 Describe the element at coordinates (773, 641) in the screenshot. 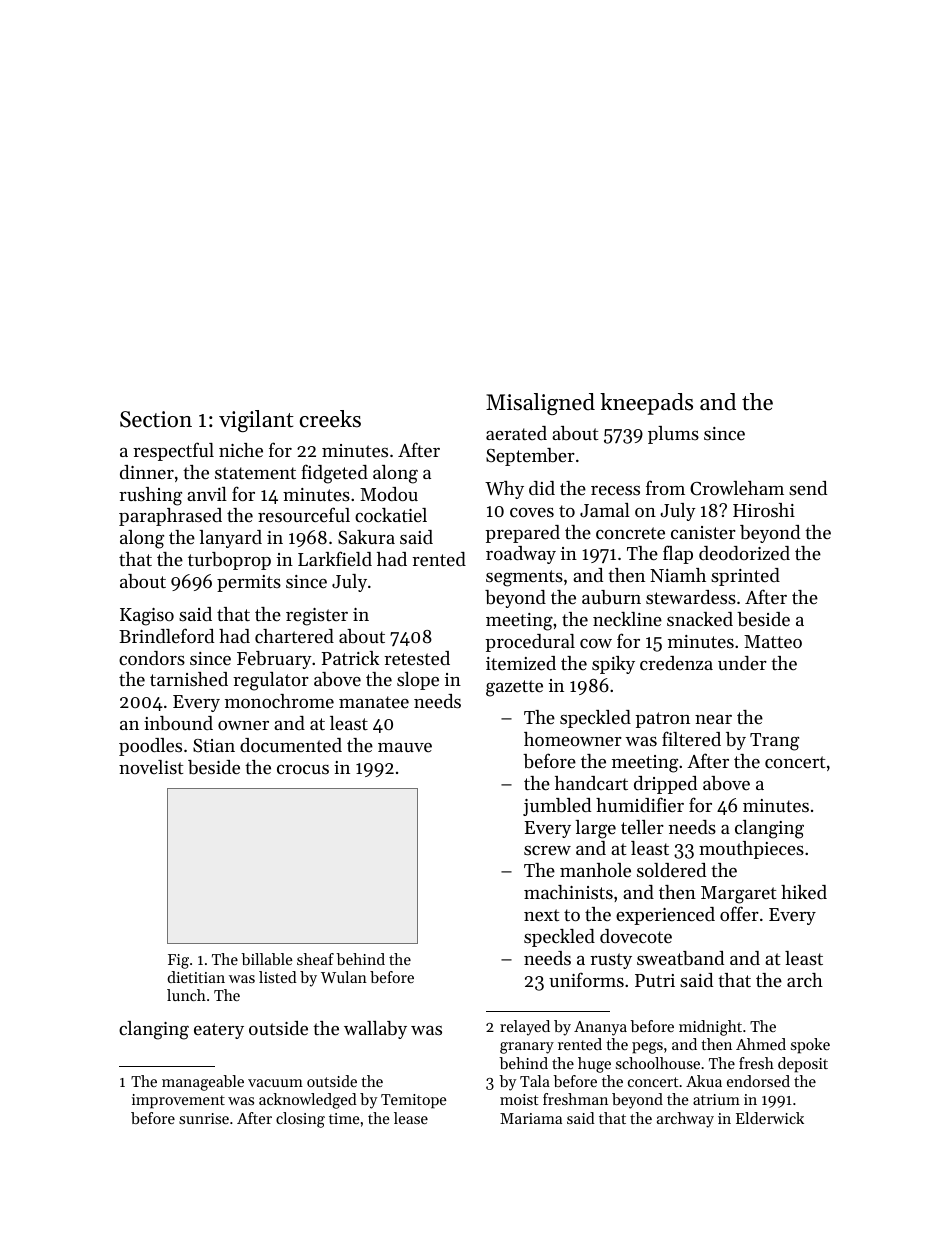

I see `Matteo` at that location.
